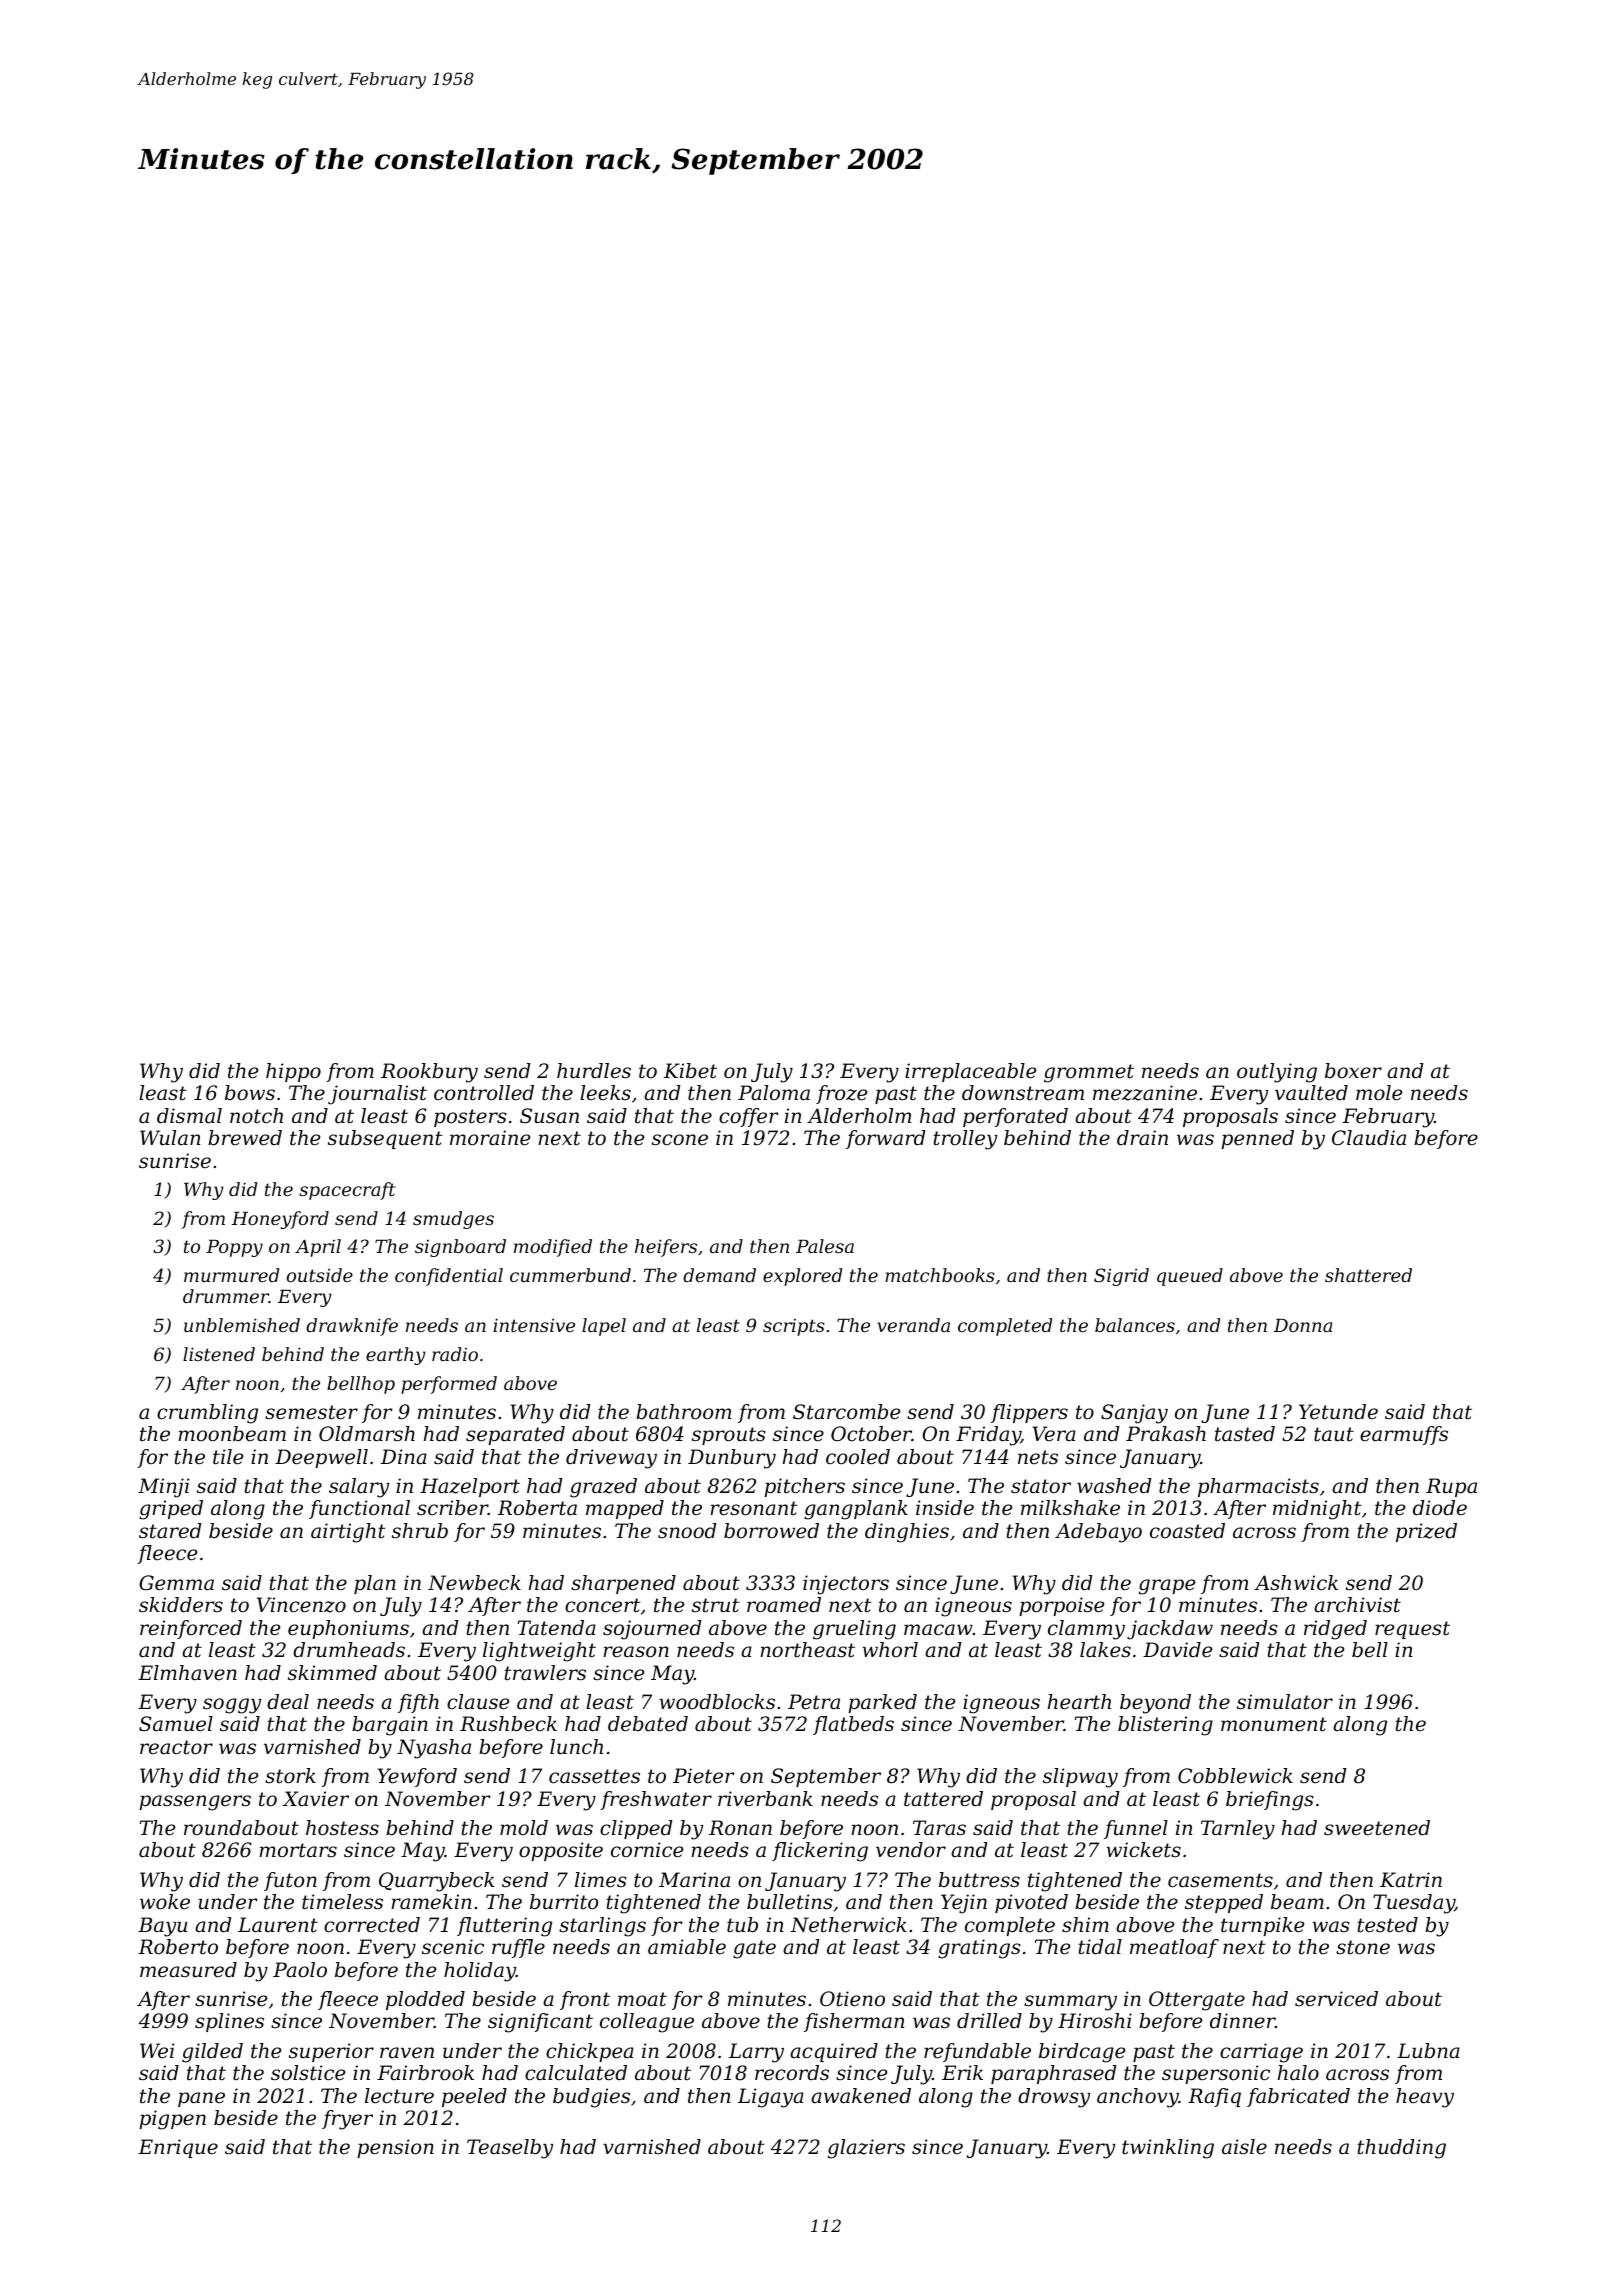 The width and height of the page is (1620, 2292). I want to click on Ligaya, so click(771, 2098).
